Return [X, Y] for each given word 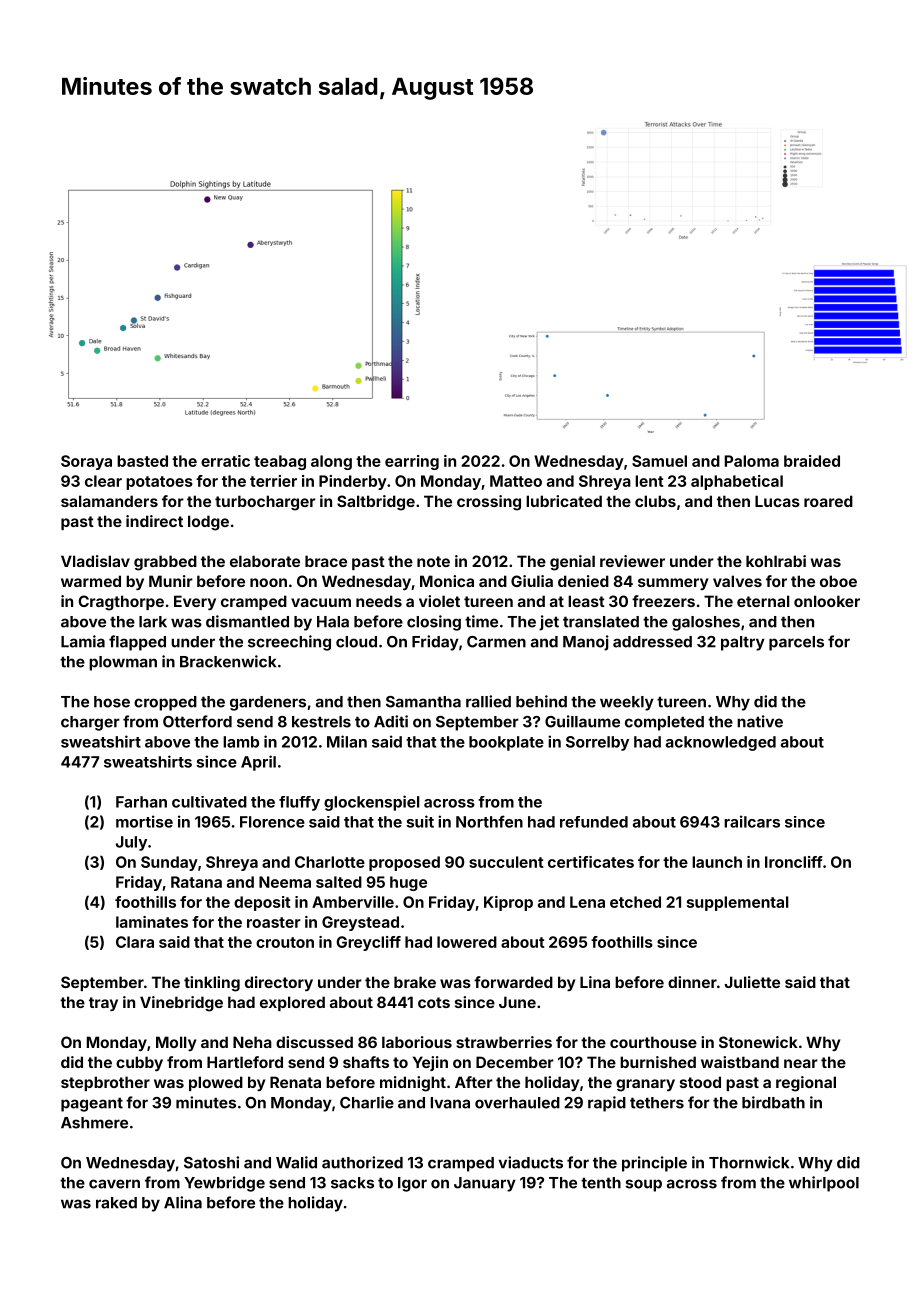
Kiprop [508, 903]
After [474, 1082]
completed [664, 723]
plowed [216, 1083]
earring [412, 462]
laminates [152, 922]
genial [572, 563]
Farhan [141, 802]
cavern [114, 1184]
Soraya [86, 462]
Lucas [777, 501]
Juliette [752, 982]
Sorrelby [597, 743]
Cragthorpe [121, 603]
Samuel [659, 461]
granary [645, 1085]
